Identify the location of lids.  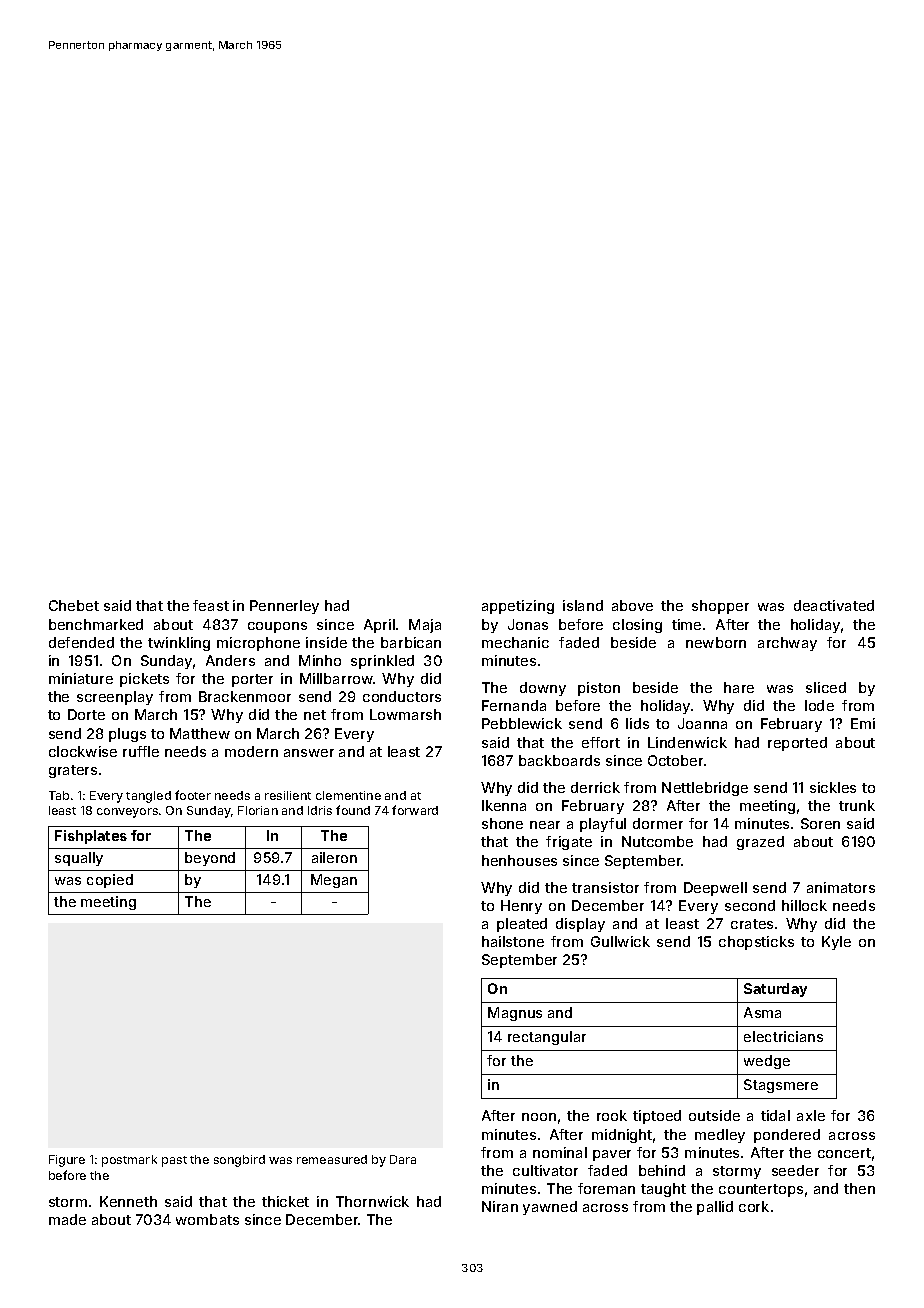
(637, 723).
